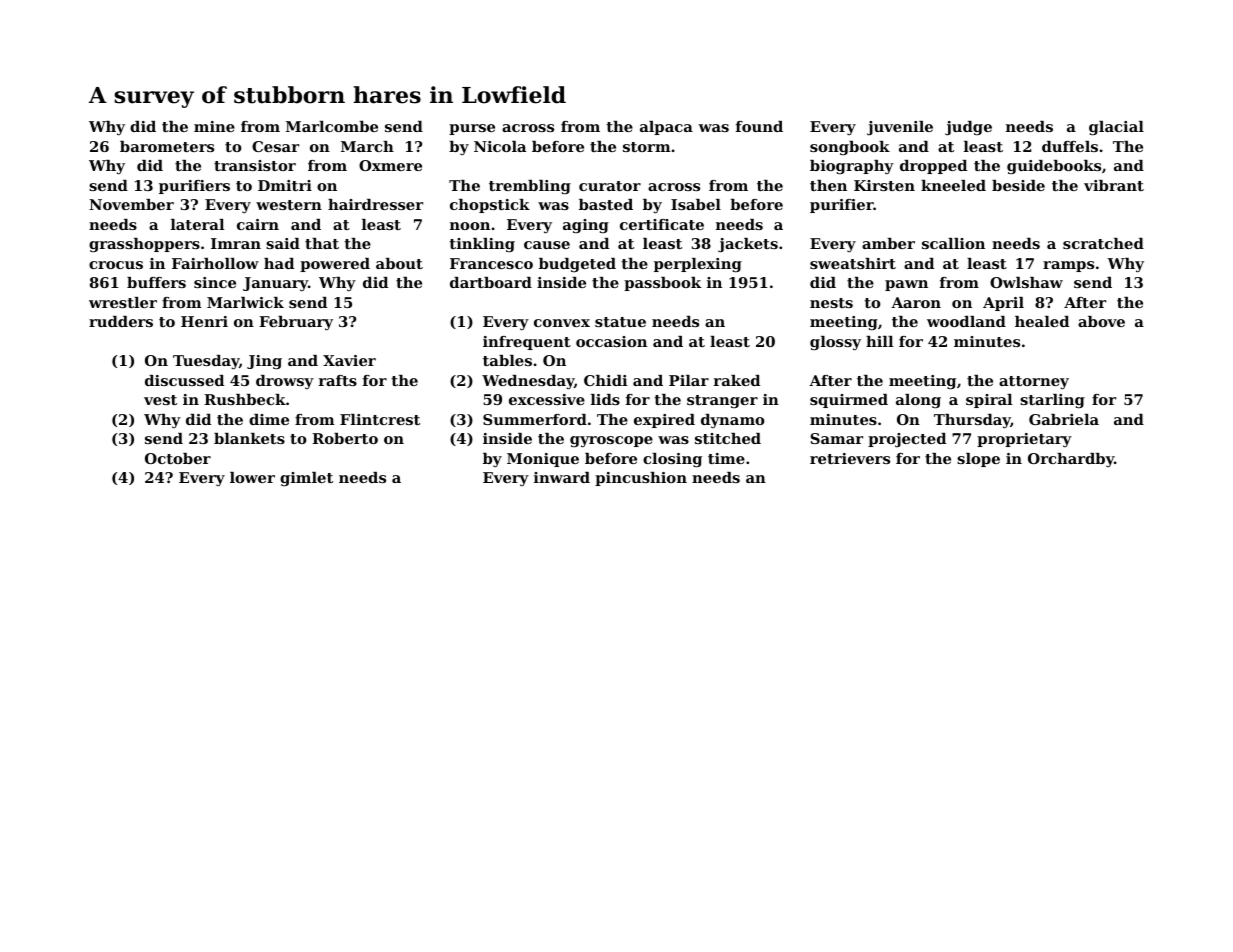  Describe the element at coordinates (160, 400) in the screenshot. I see `vest` at that location.
